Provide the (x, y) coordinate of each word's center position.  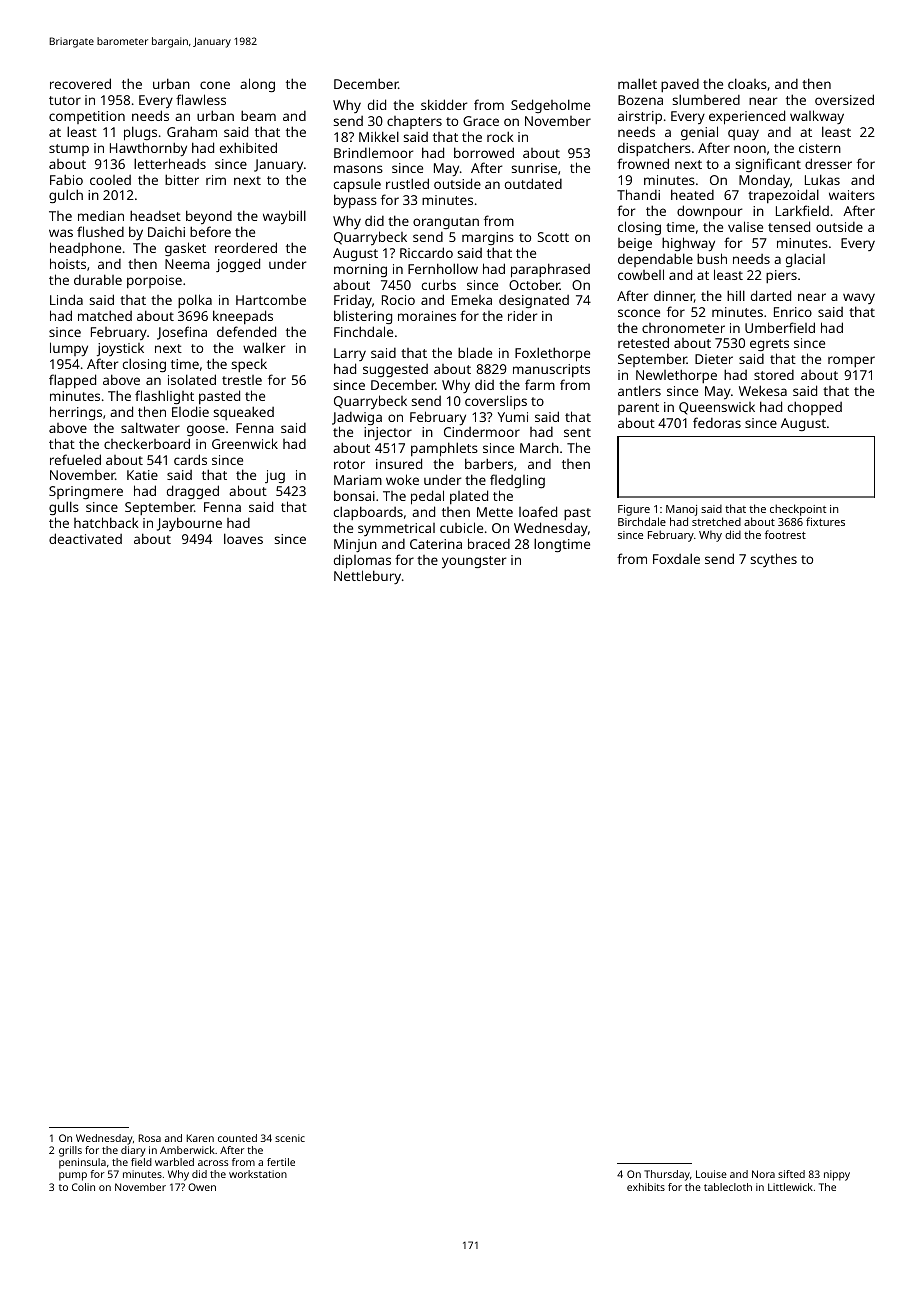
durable (98, 279)
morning (360, 270)
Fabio (66, 179)
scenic (290, 1138)
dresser (828, 163)
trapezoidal (783, 196)
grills (70, 1151)
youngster (474, 562)
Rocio (398, 300)
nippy (837, 1175)
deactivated (85, 538)
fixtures (825, 521)
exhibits (646, 1187)
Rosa (150, 1138)
